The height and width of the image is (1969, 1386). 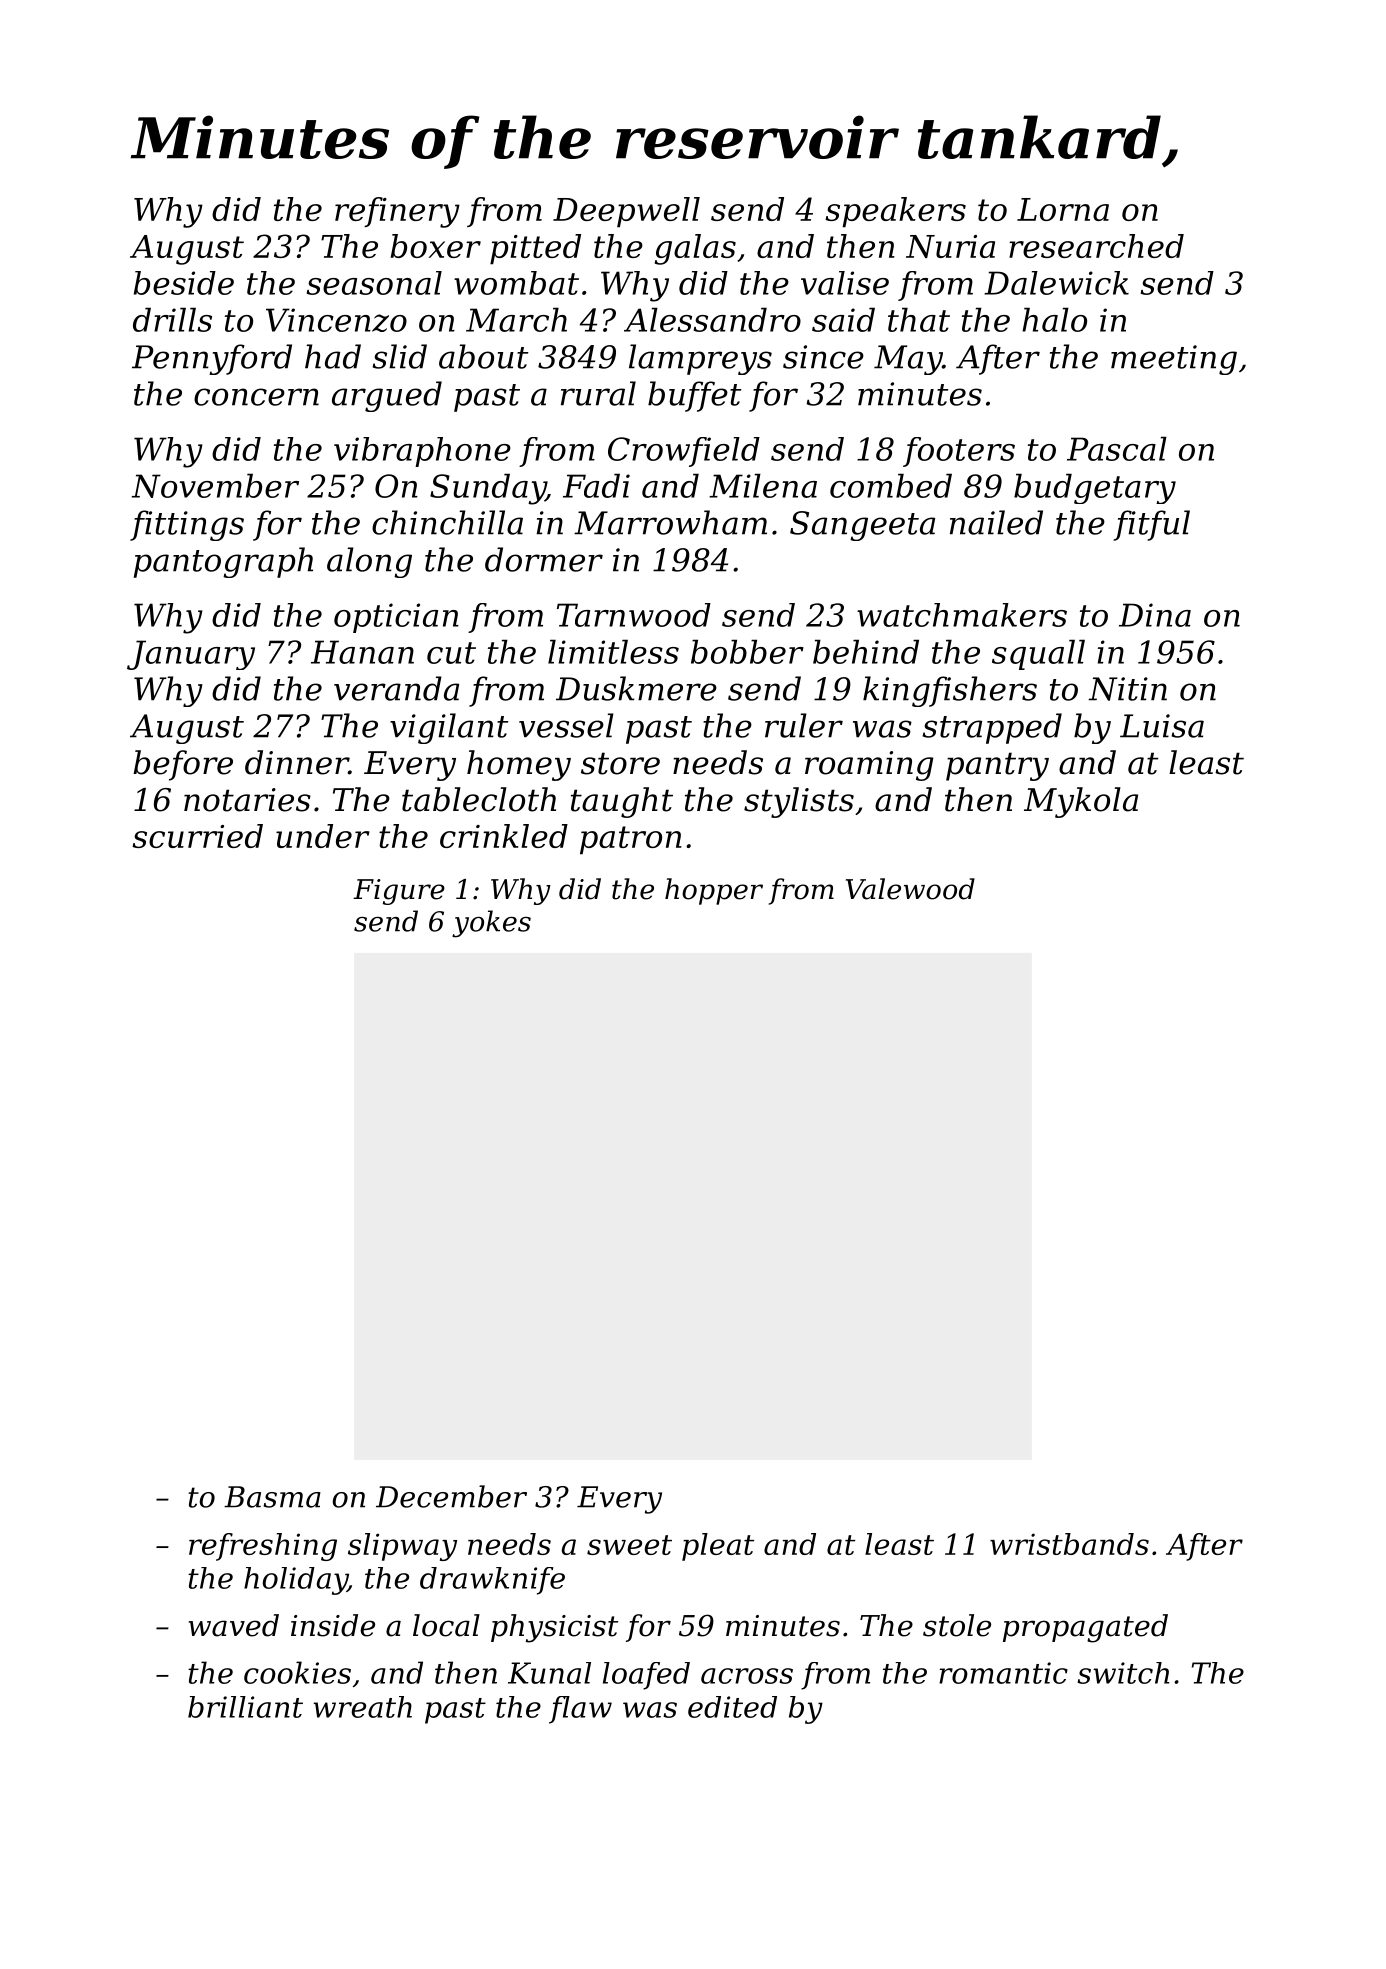 What do you see at coordinates (1063, 209) in the image?
I see `Lorna` at bounding box center [1063, 209].
